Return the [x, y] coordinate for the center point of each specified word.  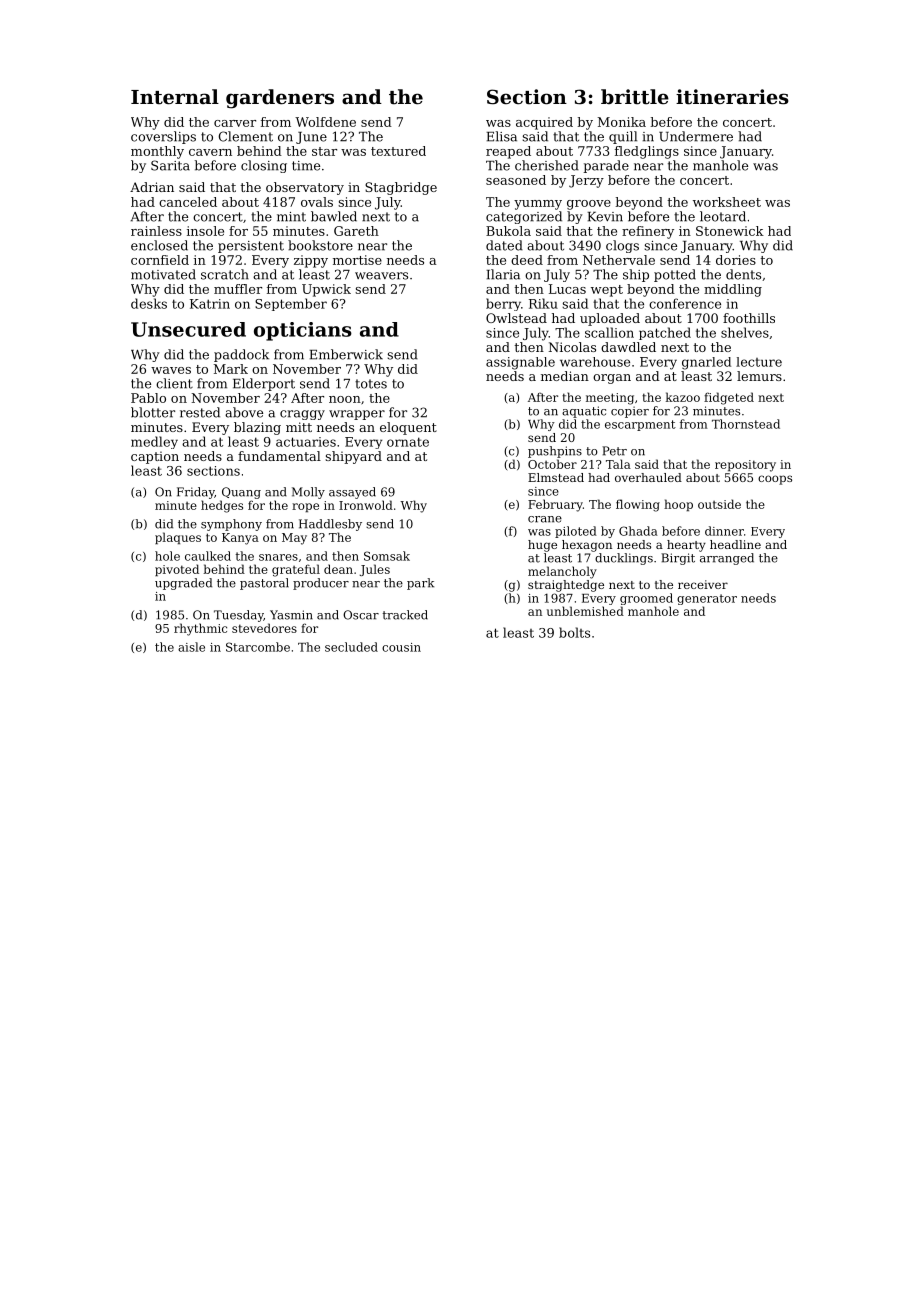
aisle [191, 647]
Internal [175, 97]
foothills [749, 318]
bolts [574, 632]
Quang [241, 493]
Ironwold [366, 505]
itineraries [732, 97]
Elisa [502, 136]
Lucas [567, 289]
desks [149, 303]
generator [707, 599]
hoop [678, 505]
